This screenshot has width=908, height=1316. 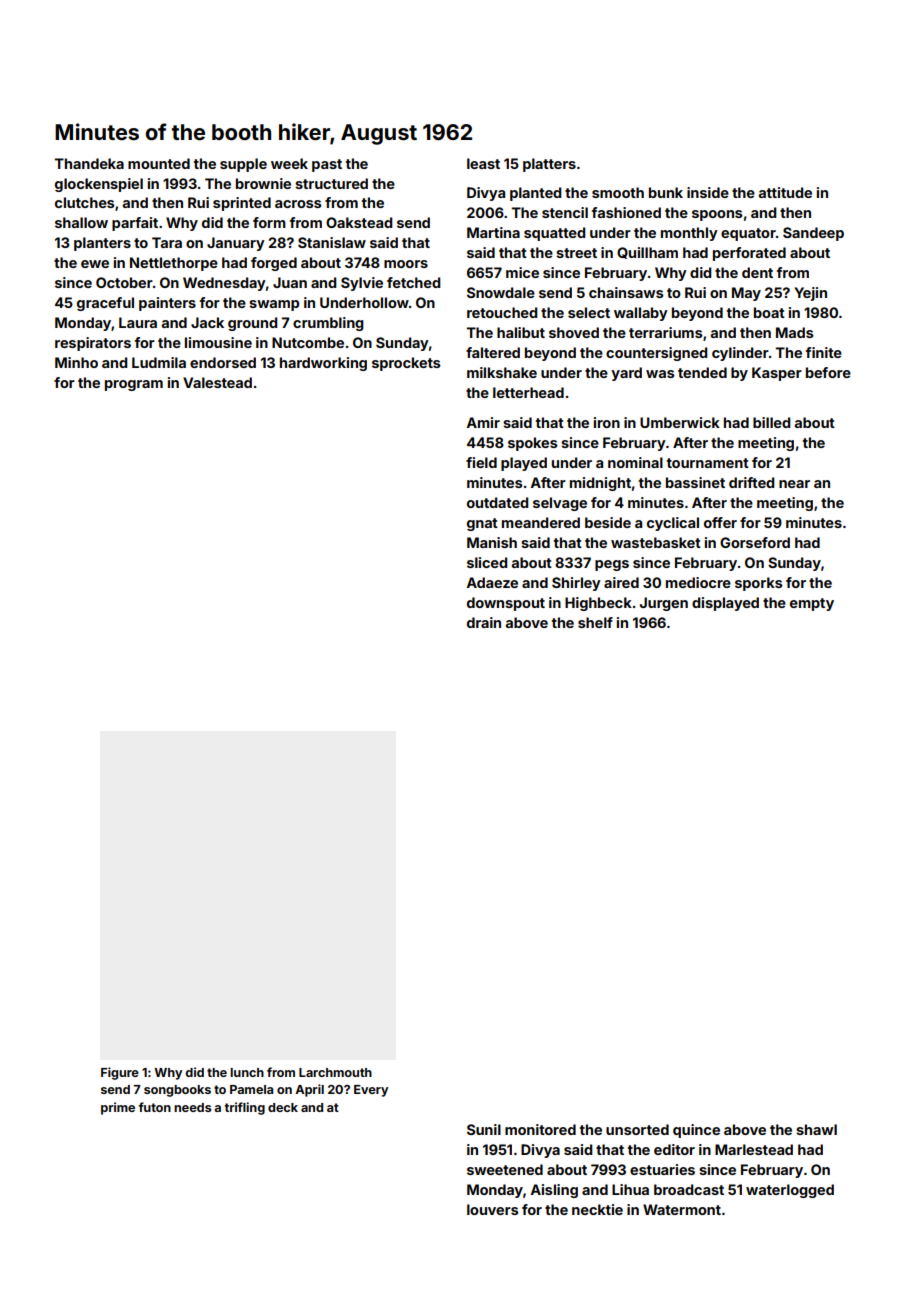 I want to click on Figure, so click(x=120, y=1073).
